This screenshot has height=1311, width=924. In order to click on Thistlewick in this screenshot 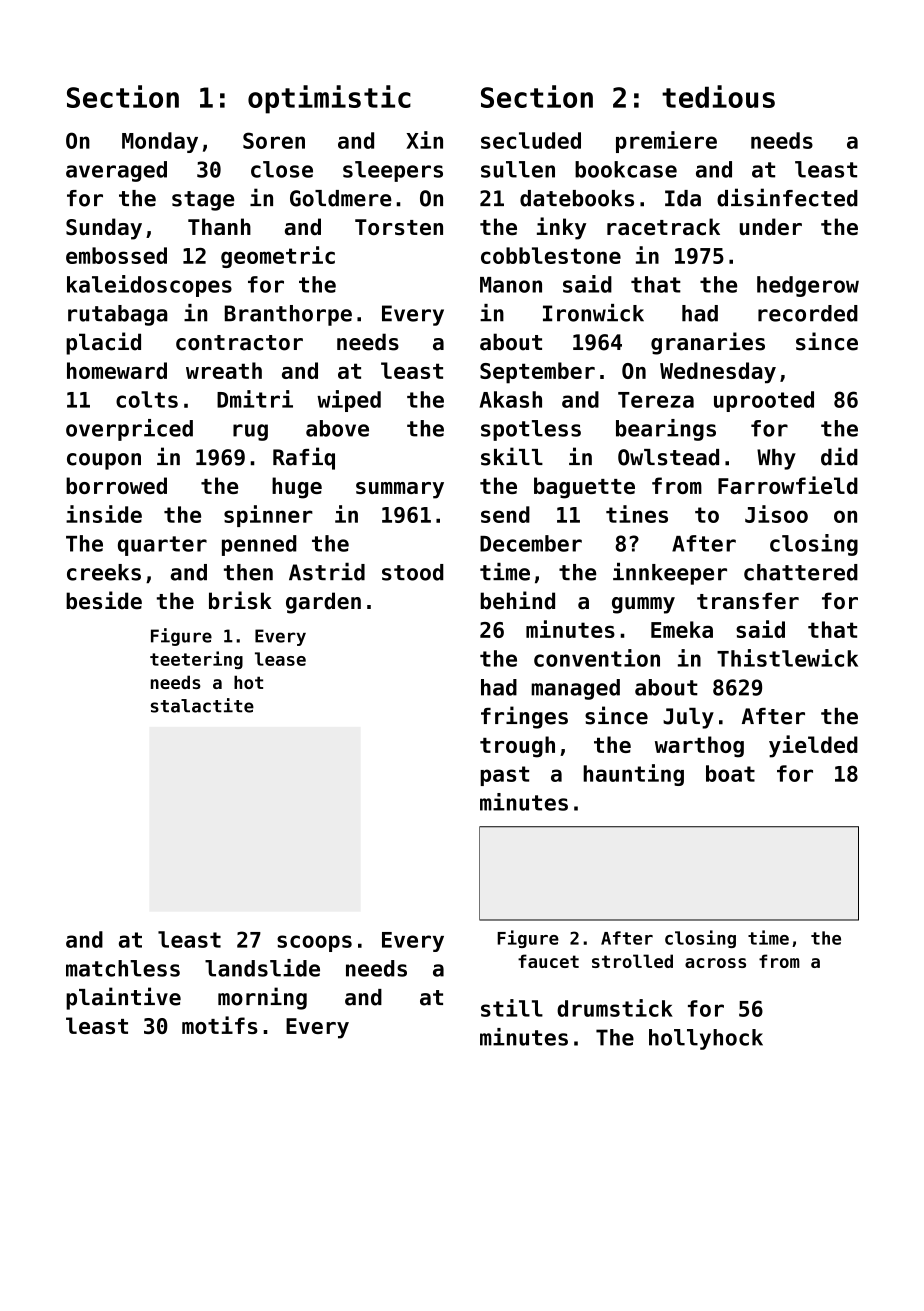, I will do `click(787, 658)`.
